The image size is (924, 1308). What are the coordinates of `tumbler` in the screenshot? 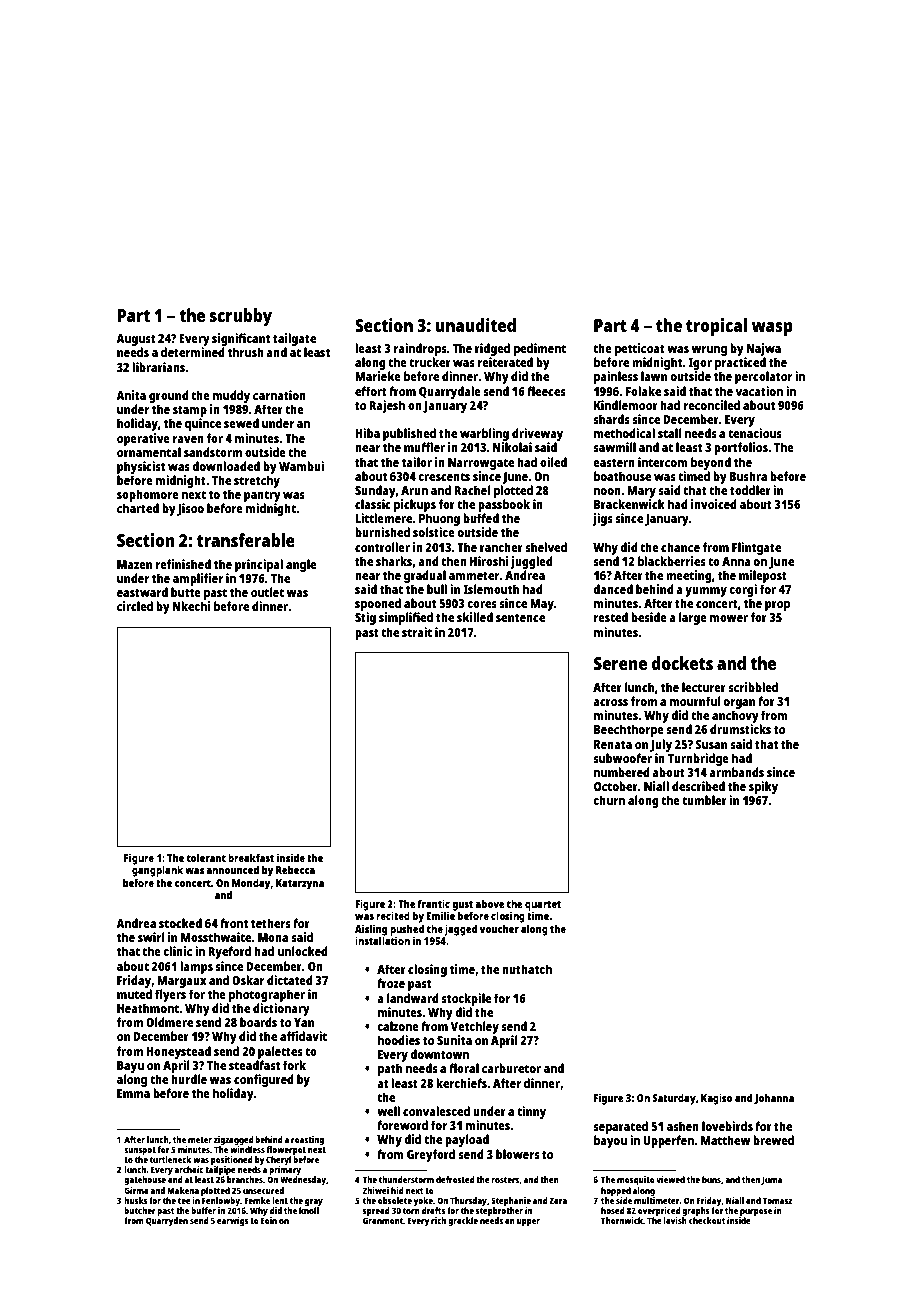 It's located at (704, 800).
